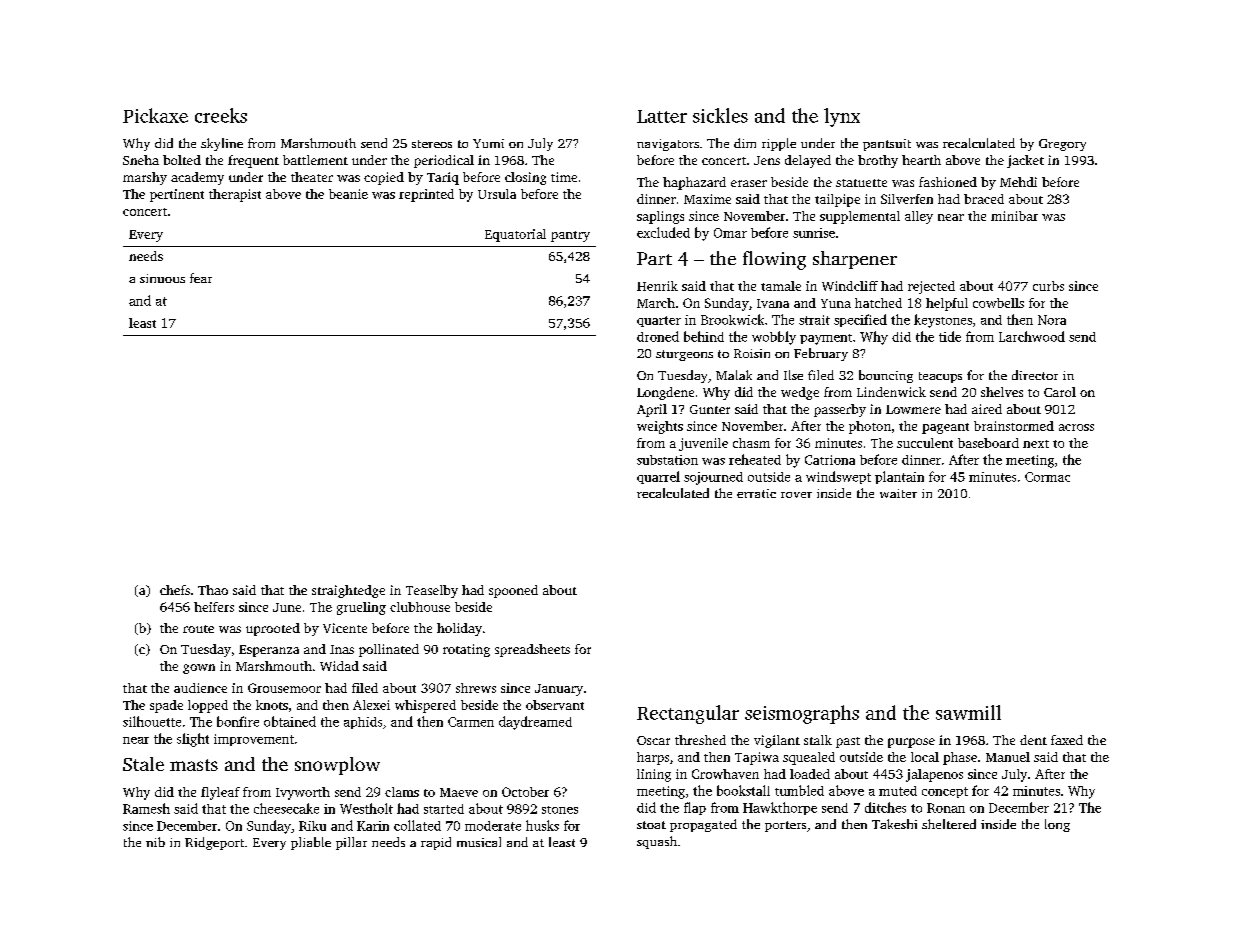 The width and height of the image is (1233, 952). Describe the element at coordinates (1062, 145) in the image. I see `Gregory` at that location.
